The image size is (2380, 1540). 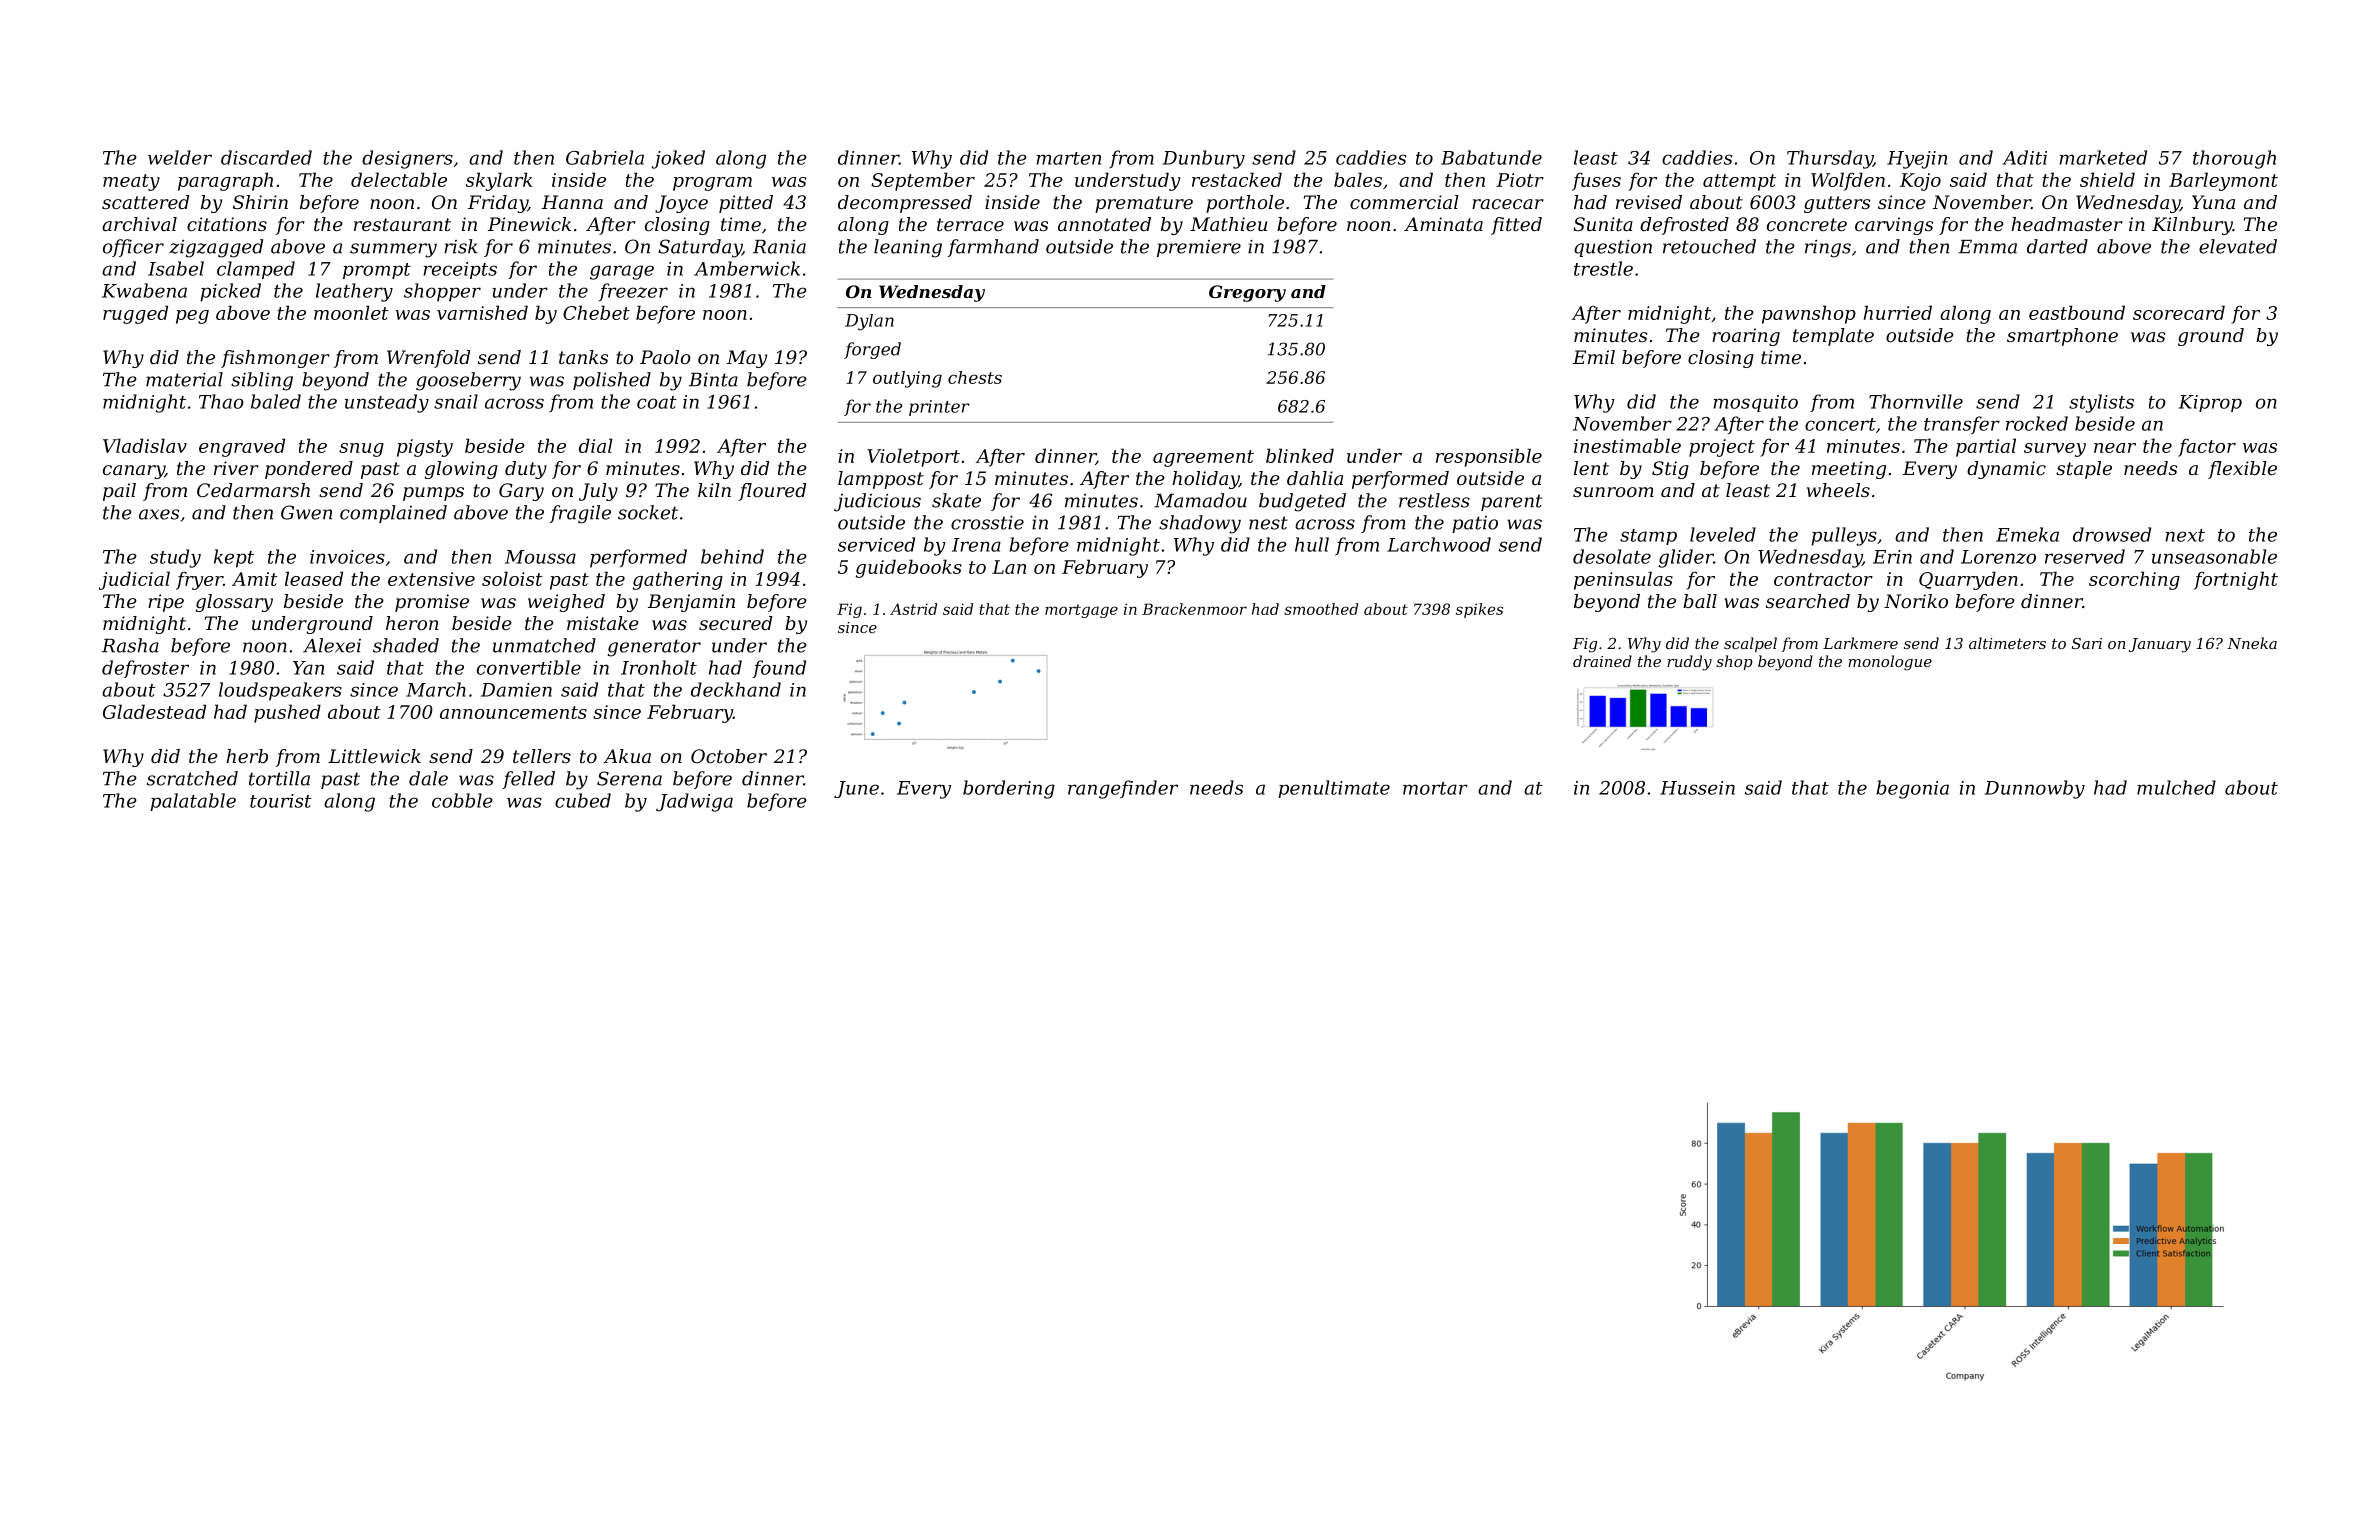 I want to click on Yan, so click(x=308, y=668).
